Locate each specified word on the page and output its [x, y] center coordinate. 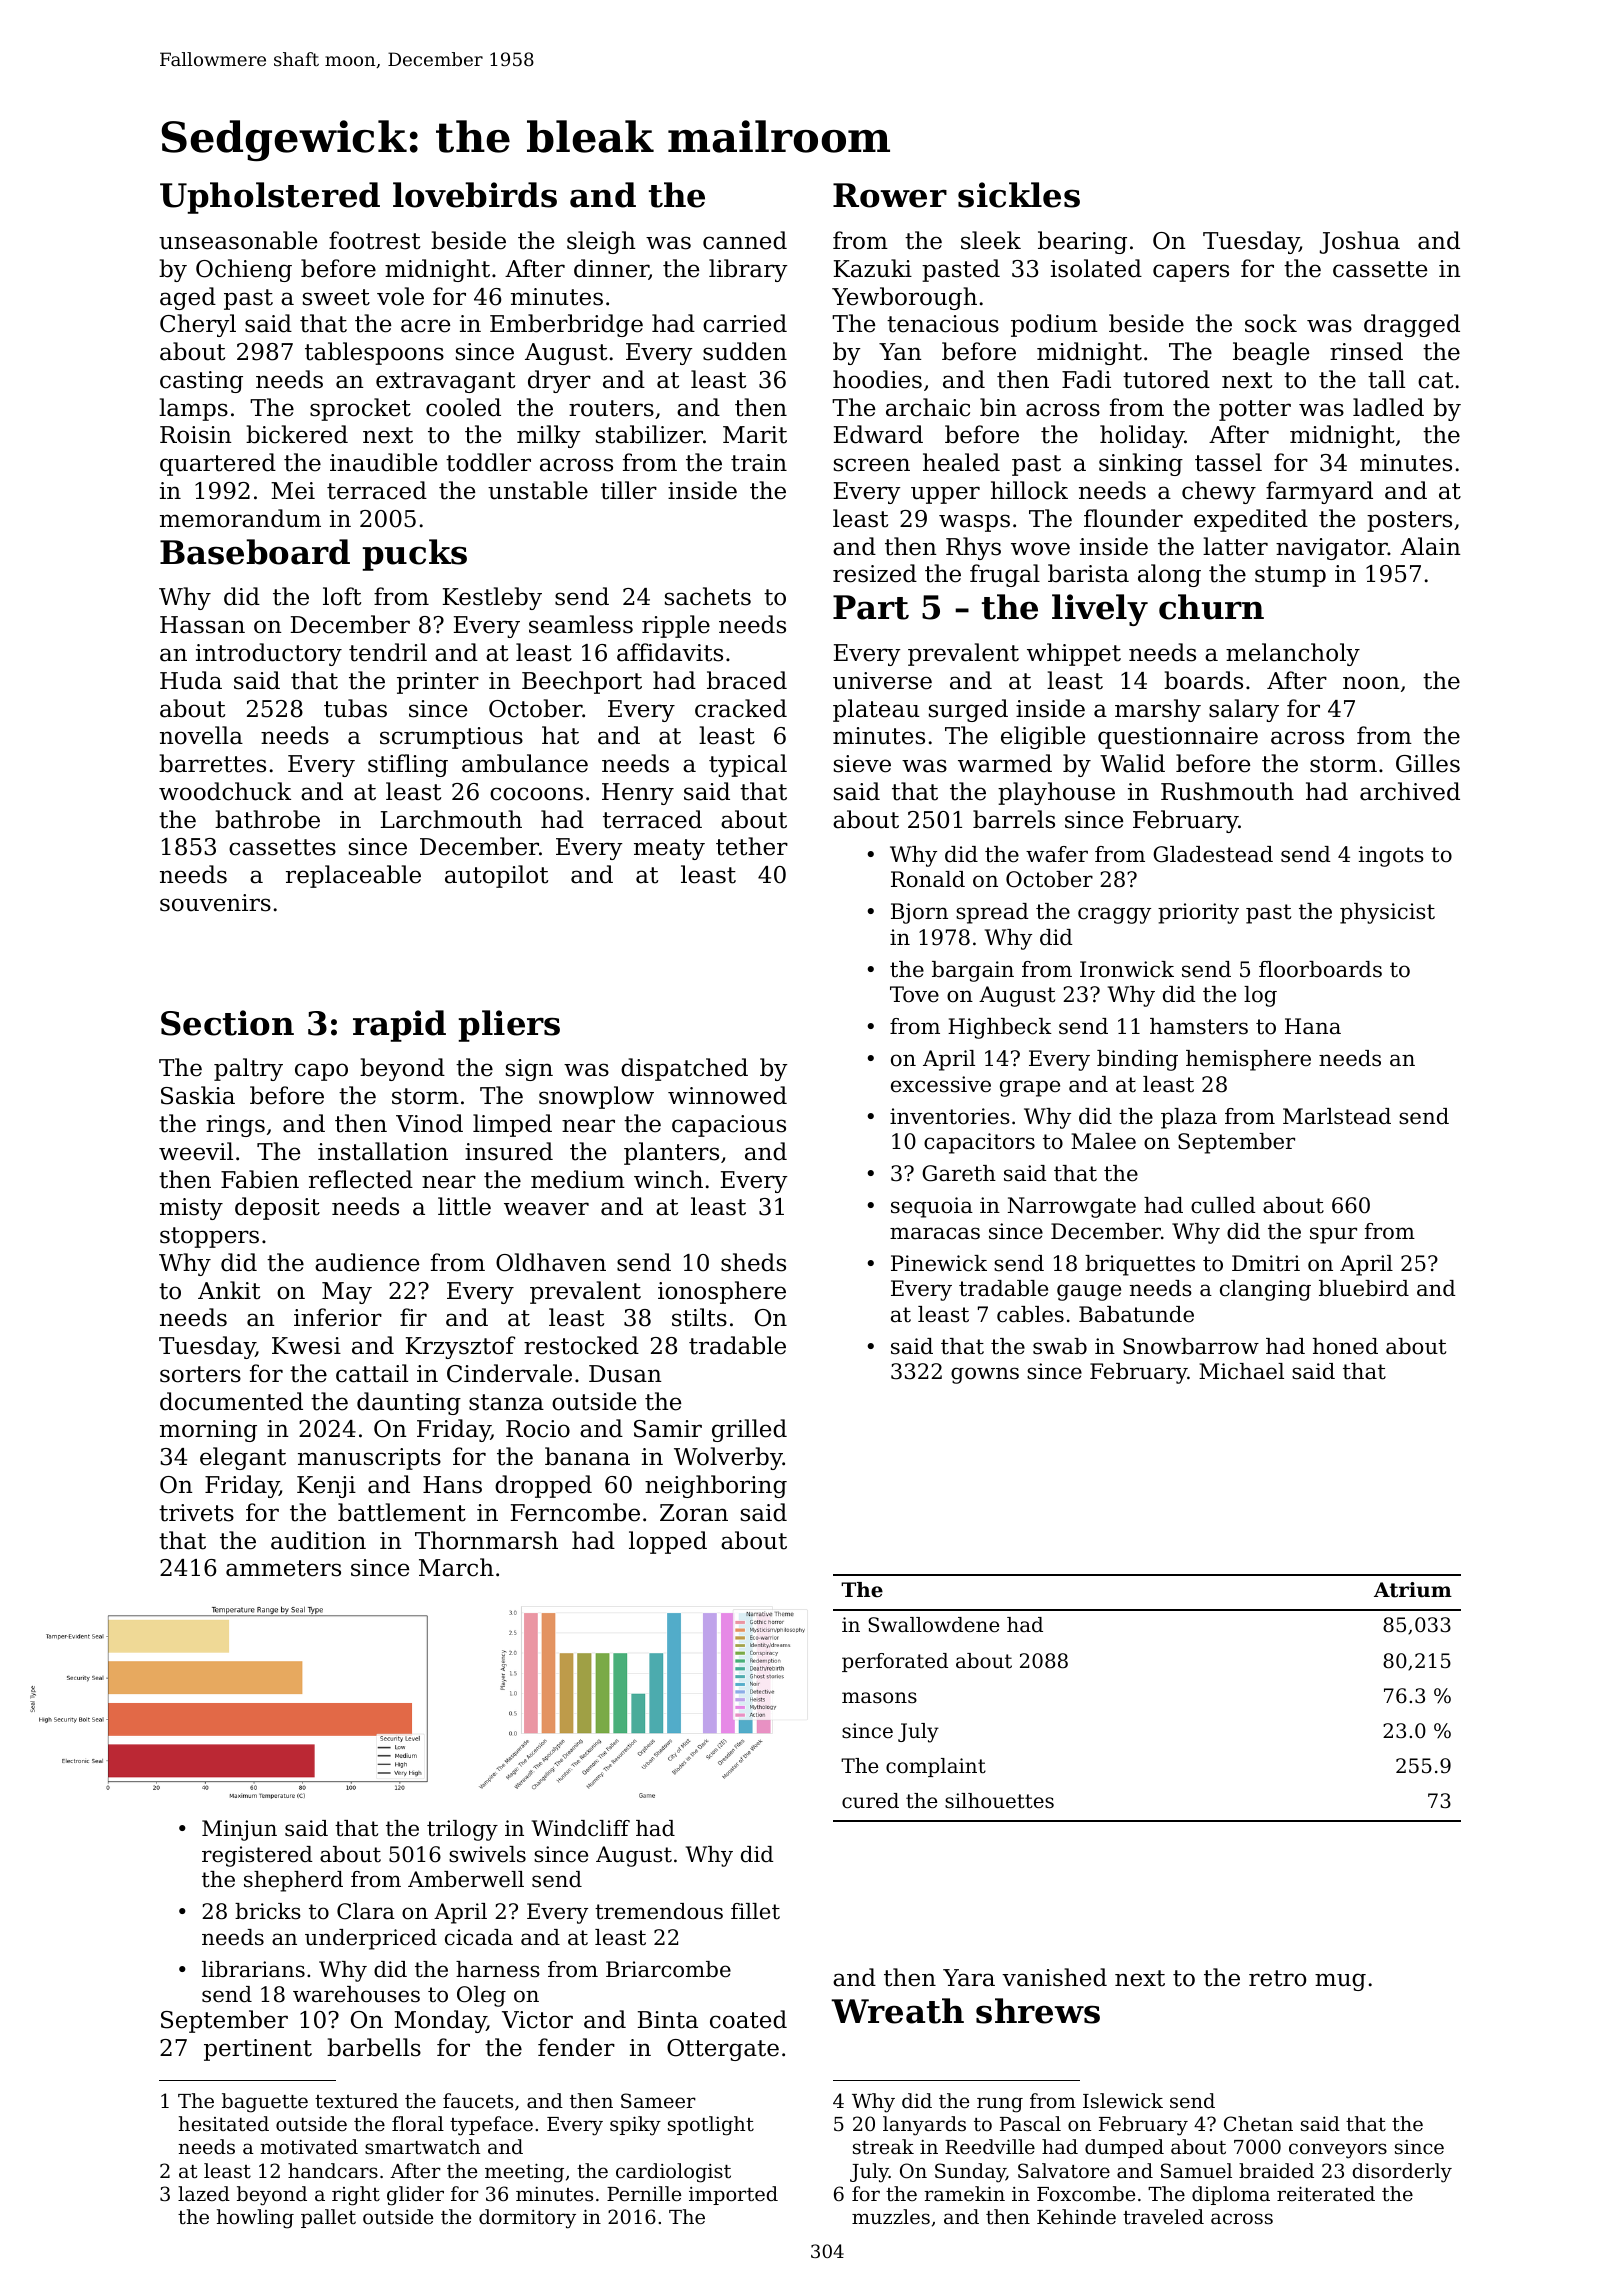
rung [1000, 2105]
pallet [328, 2218]
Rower [890, 195]
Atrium [1413, 1590]
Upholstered [270, 198]
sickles [1019, 195]
